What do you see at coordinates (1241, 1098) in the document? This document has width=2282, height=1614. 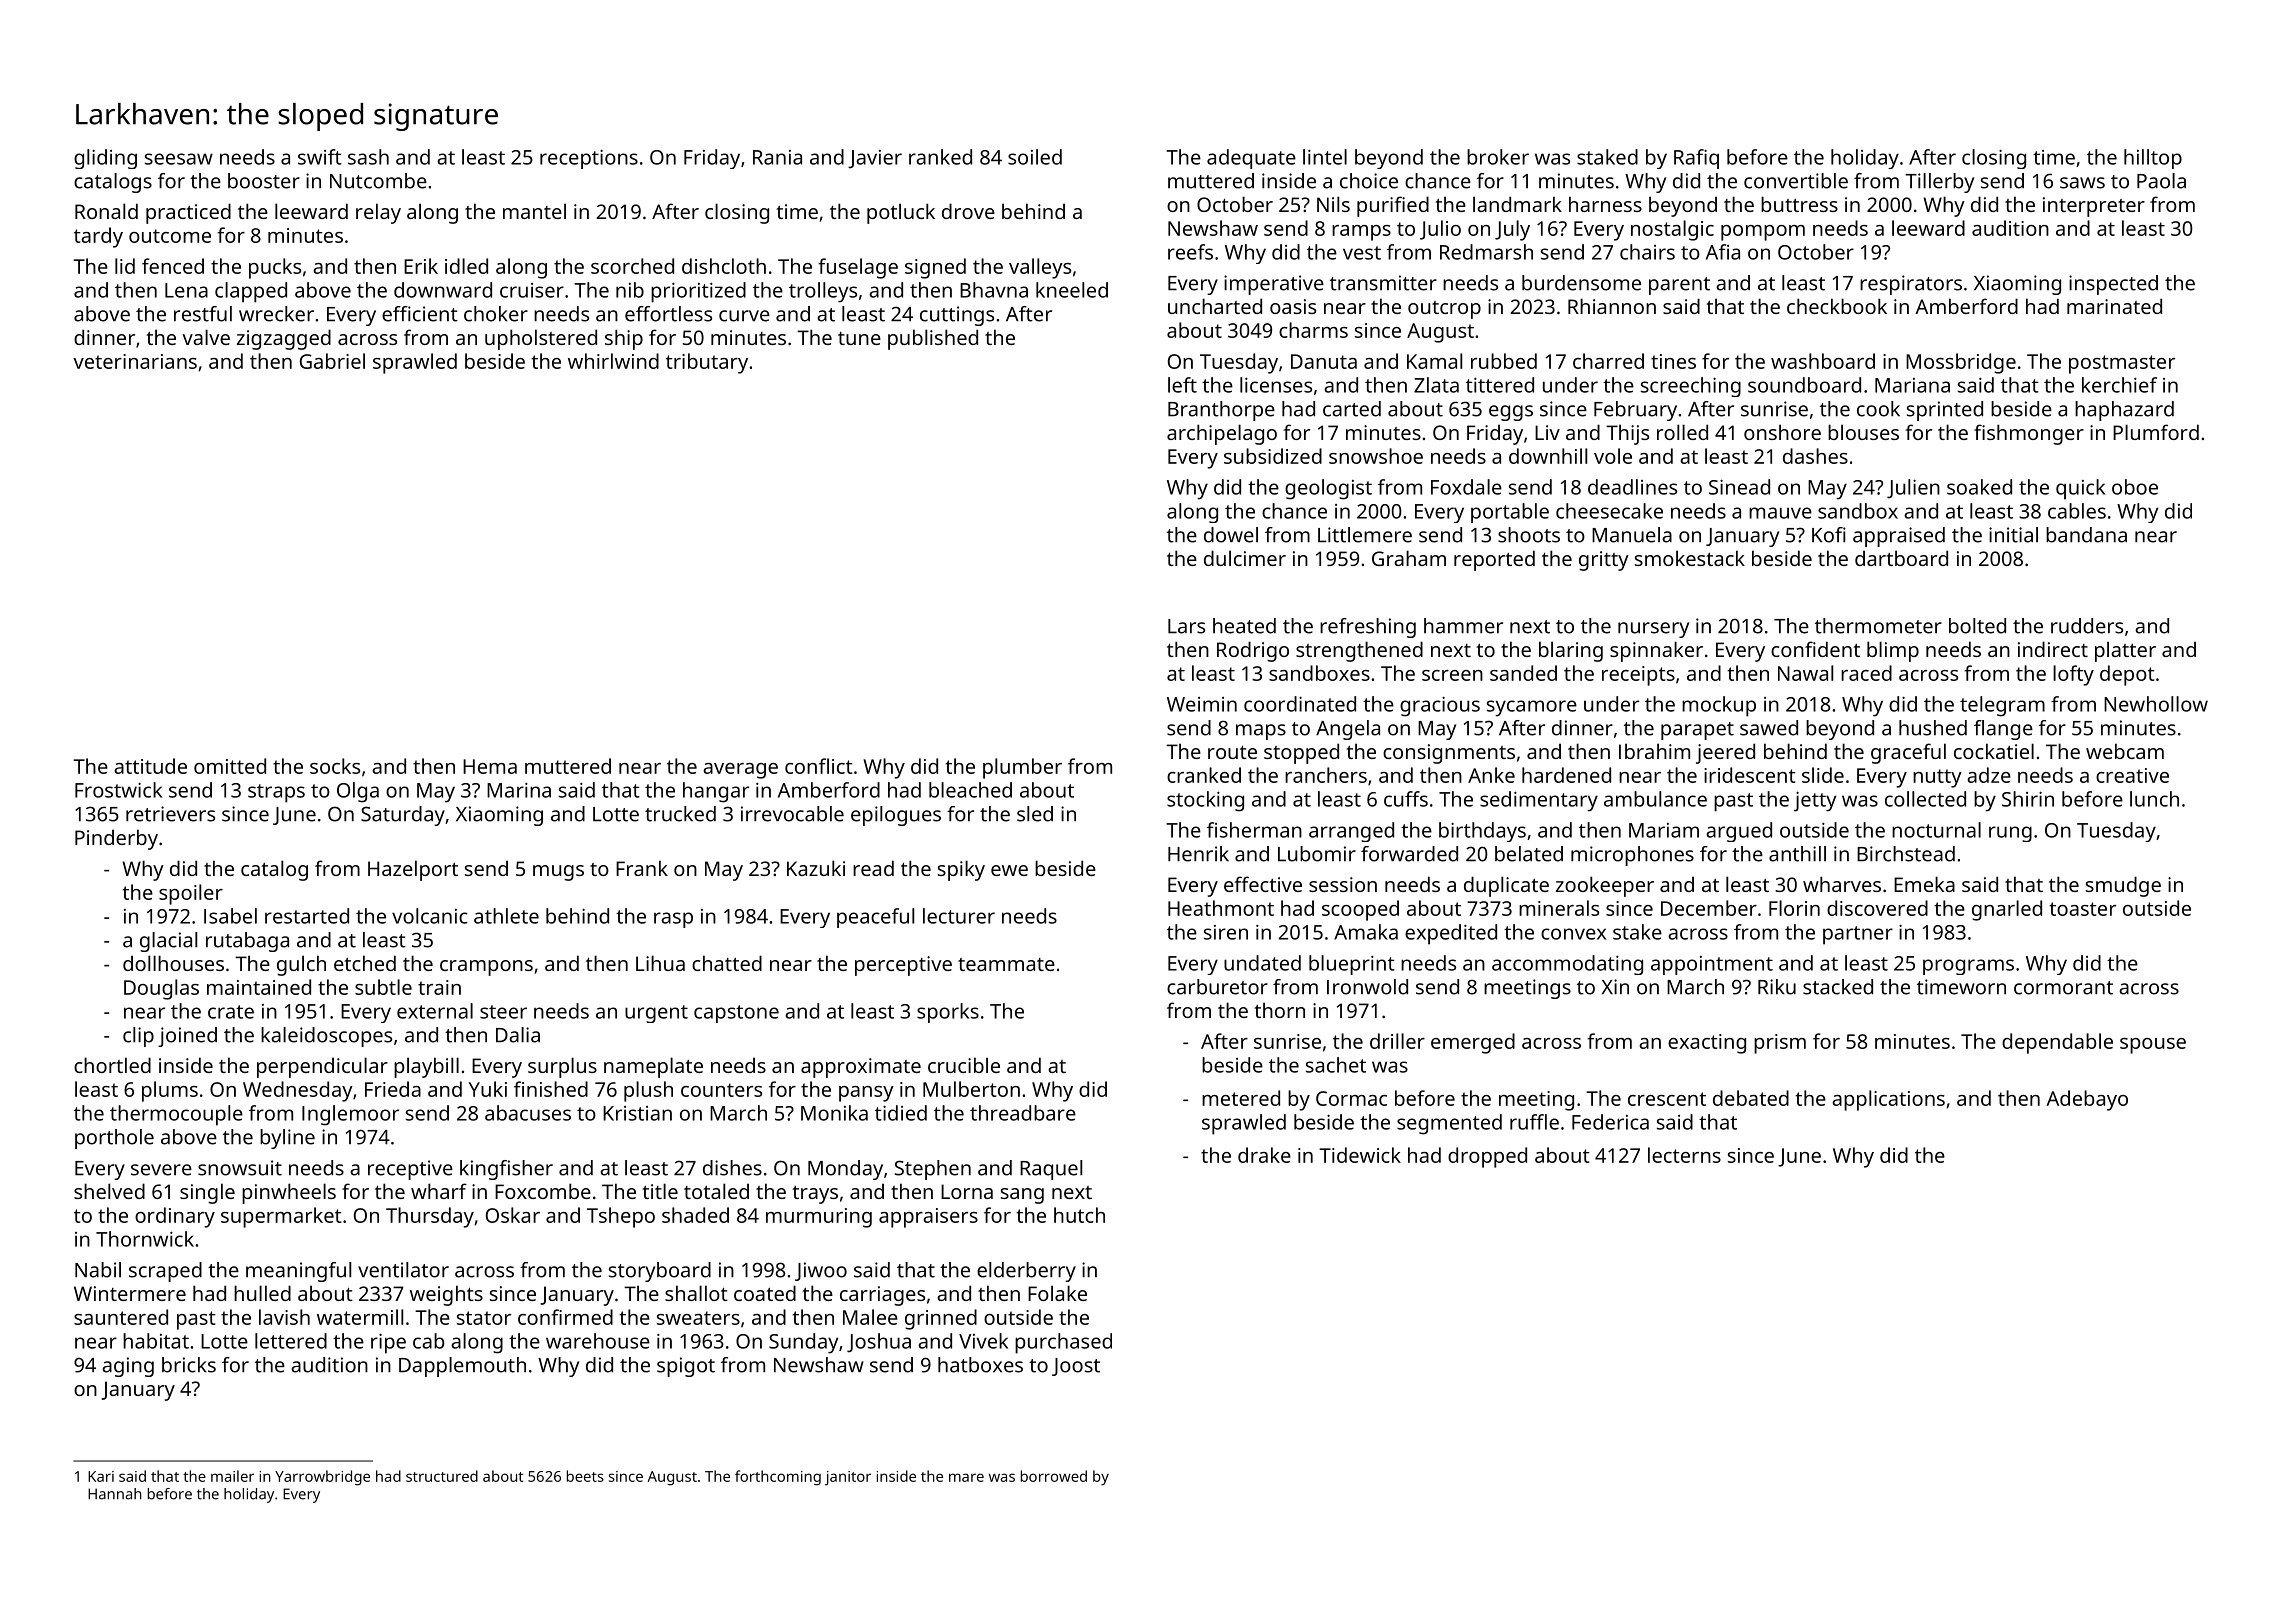 I see `metered` at bounding box center [1241, 1098].
